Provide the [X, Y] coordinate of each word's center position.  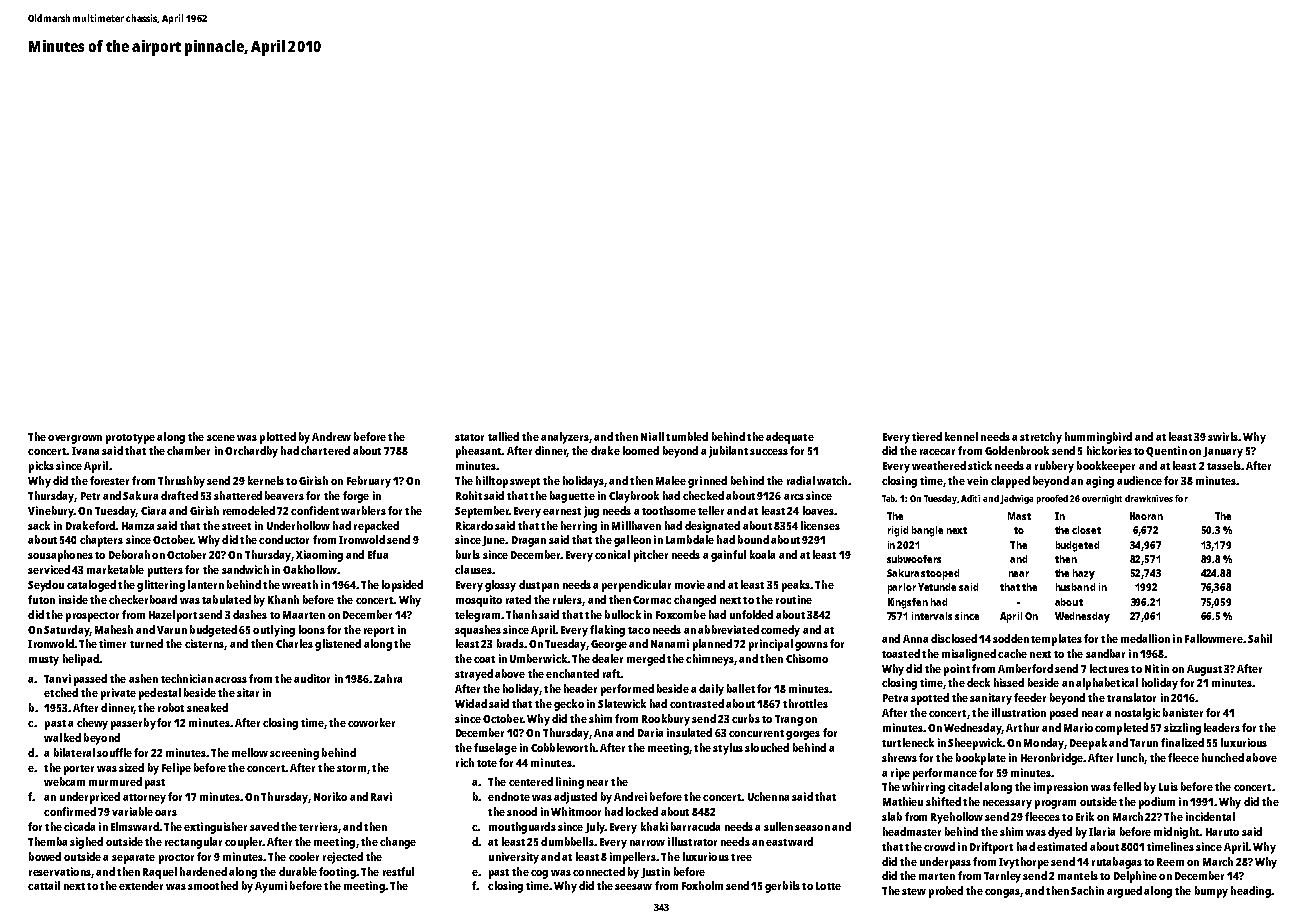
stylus [728, 749]
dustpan [539, 586]
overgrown [75, 439]
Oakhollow [310, 569]
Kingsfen [908, 603]
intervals [932, 616]
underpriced [90, 798]
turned [146, 643]
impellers [633, 858]
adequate [790, 438]
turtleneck [908, 742]
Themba [47, 841]
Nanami [670, 643]
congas [1002, 893]
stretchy [1041, 438]
